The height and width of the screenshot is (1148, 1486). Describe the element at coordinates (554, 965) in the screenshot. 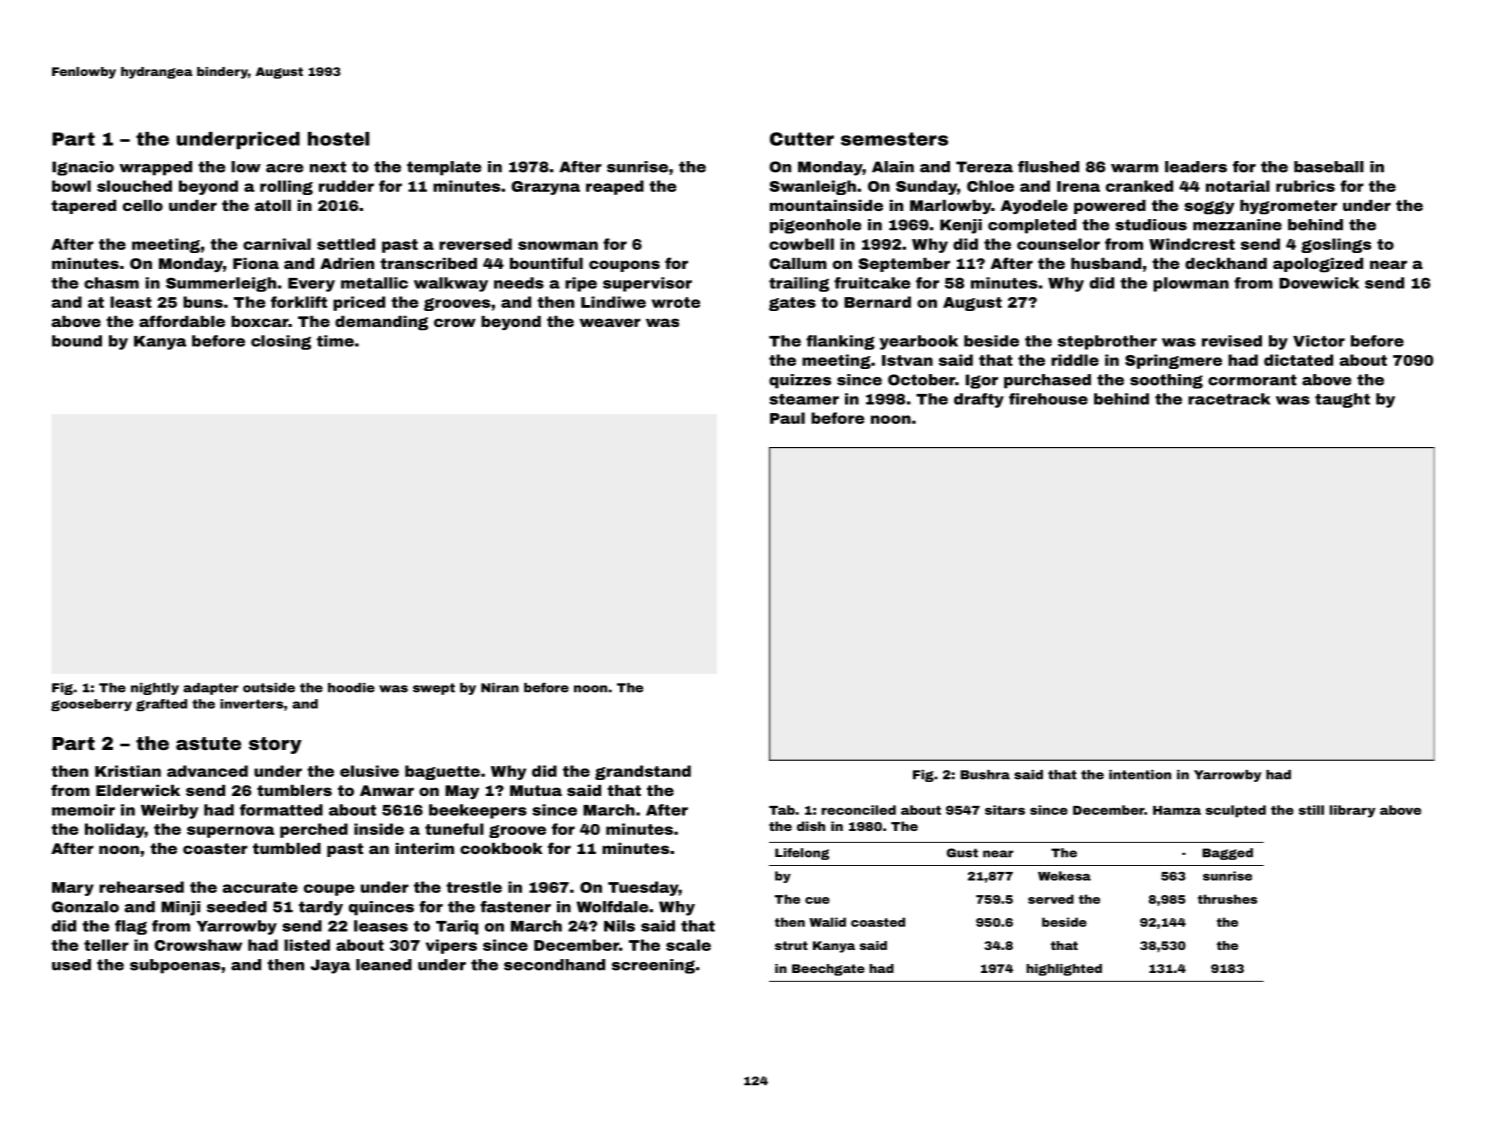

I see `secondhand` at that location.
